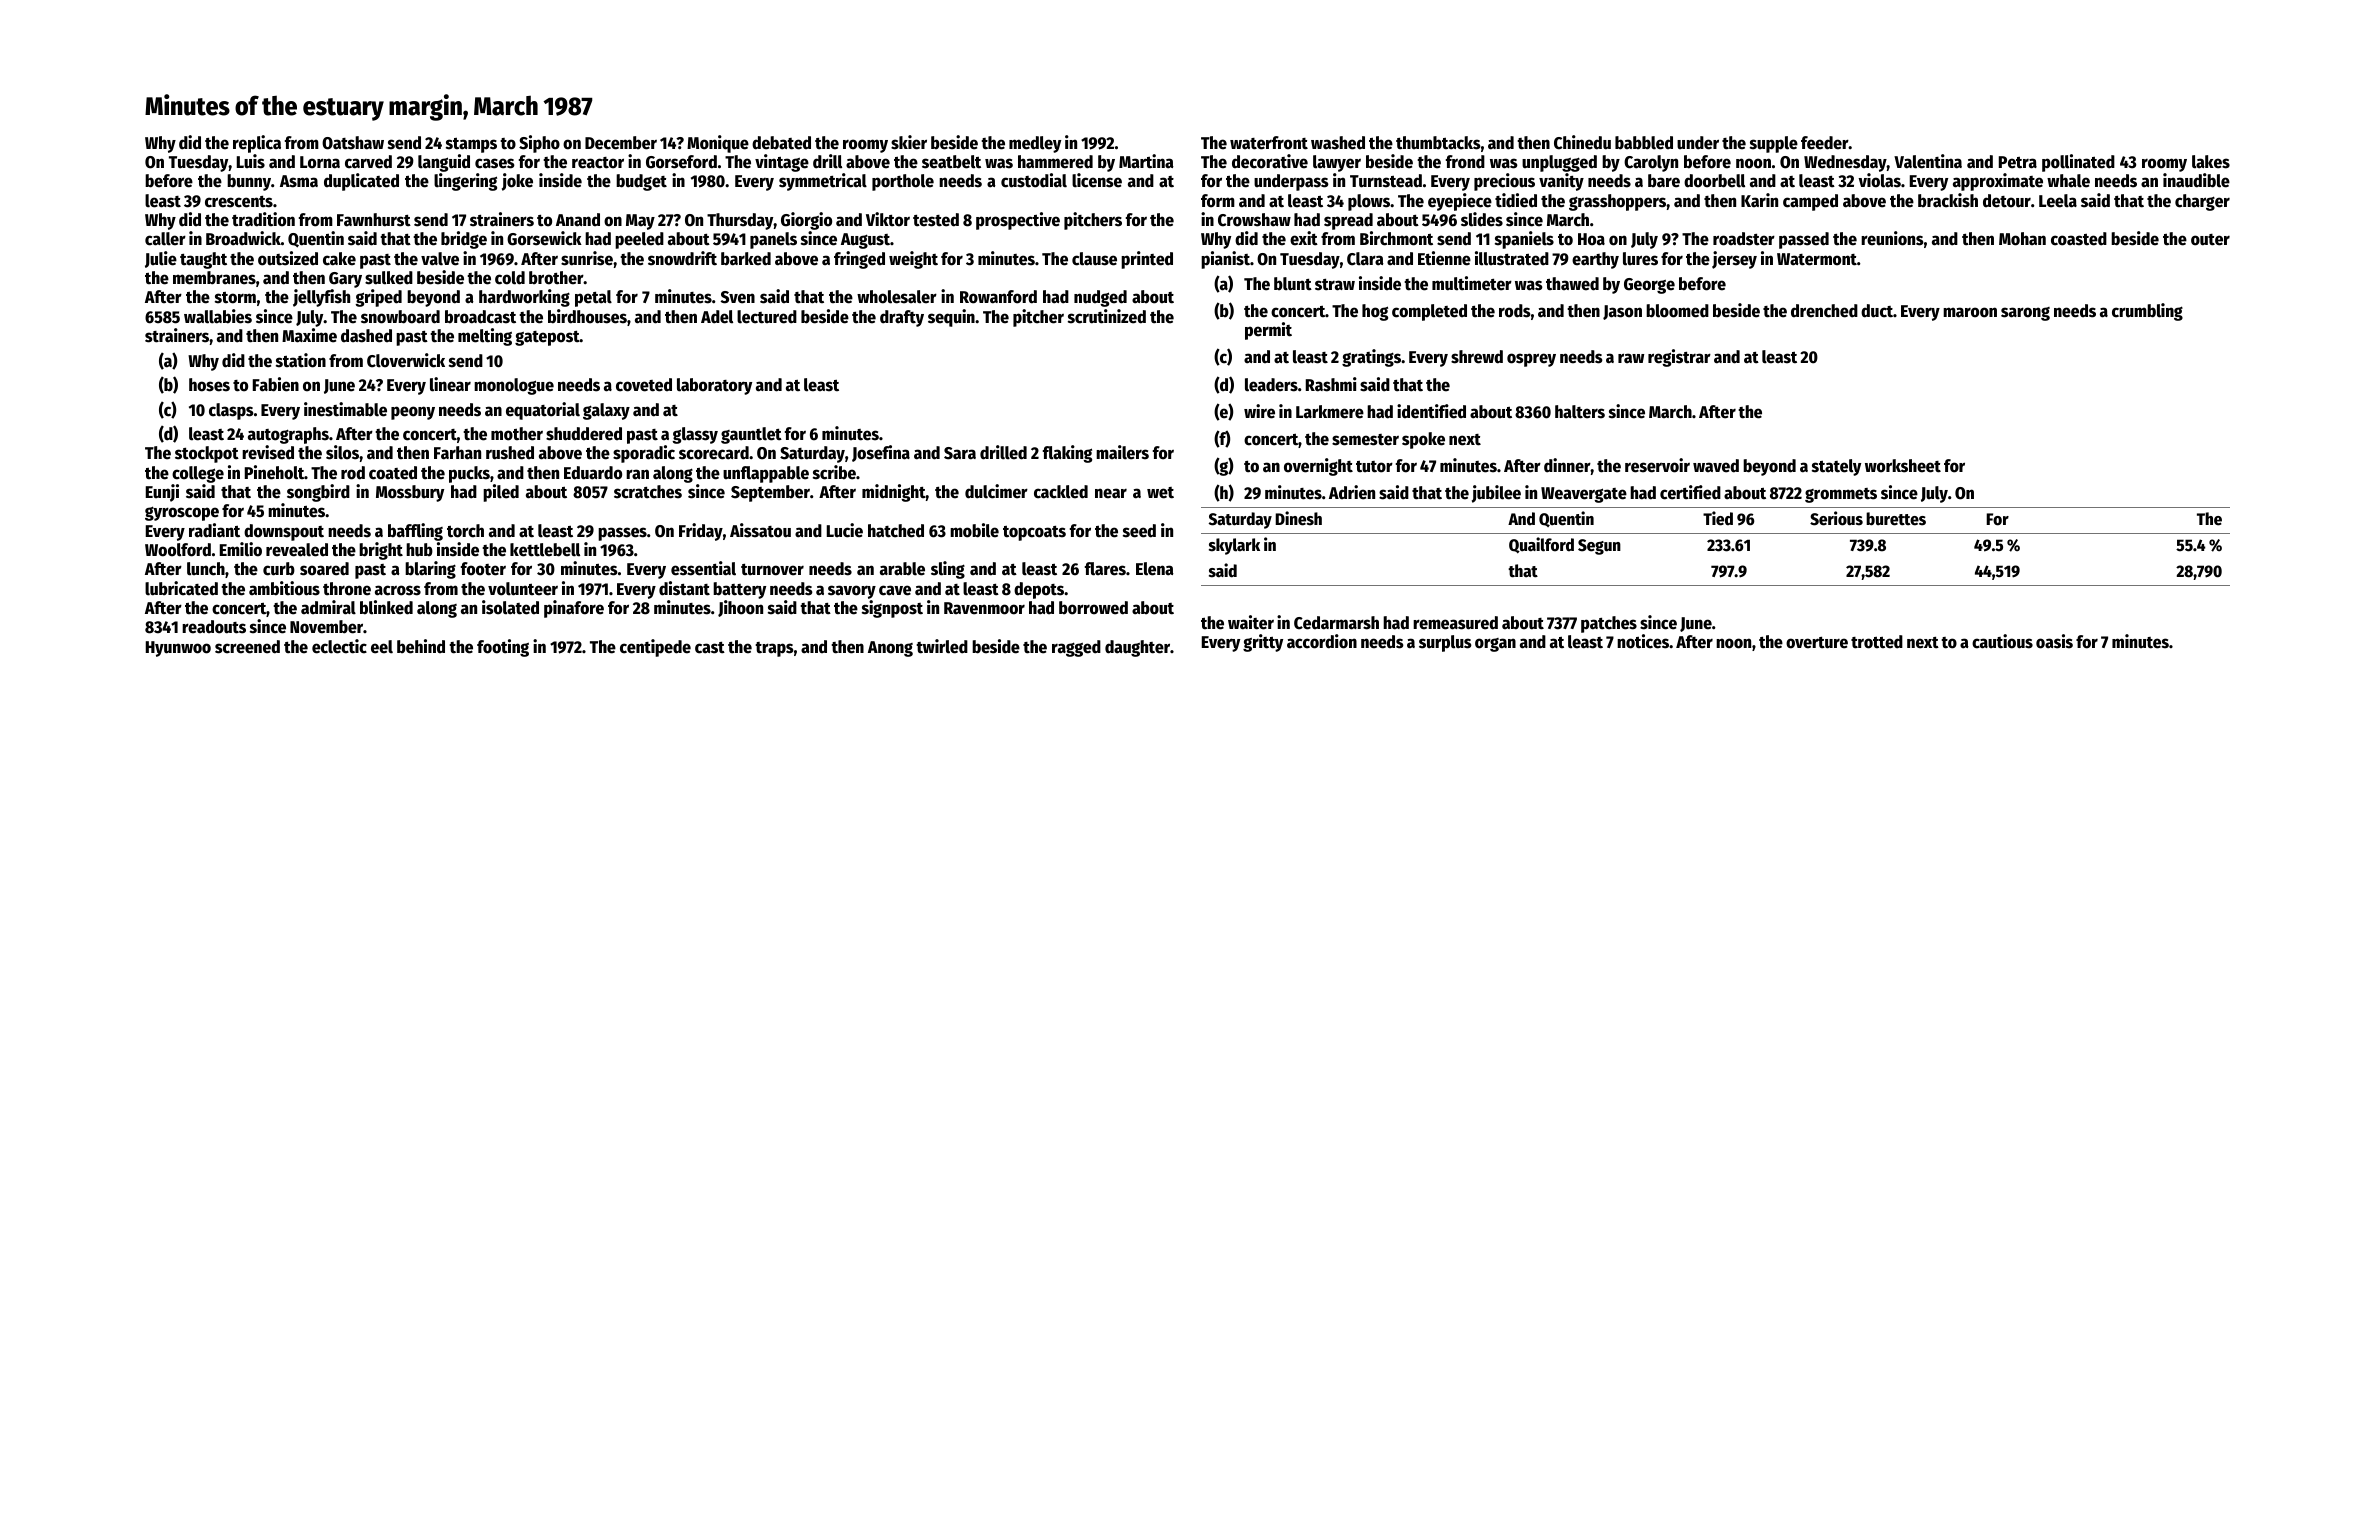  What do you see at coordinates (1225, 260) in the screenshot?
I see `pianist` at bounding box center [1225, 260].
